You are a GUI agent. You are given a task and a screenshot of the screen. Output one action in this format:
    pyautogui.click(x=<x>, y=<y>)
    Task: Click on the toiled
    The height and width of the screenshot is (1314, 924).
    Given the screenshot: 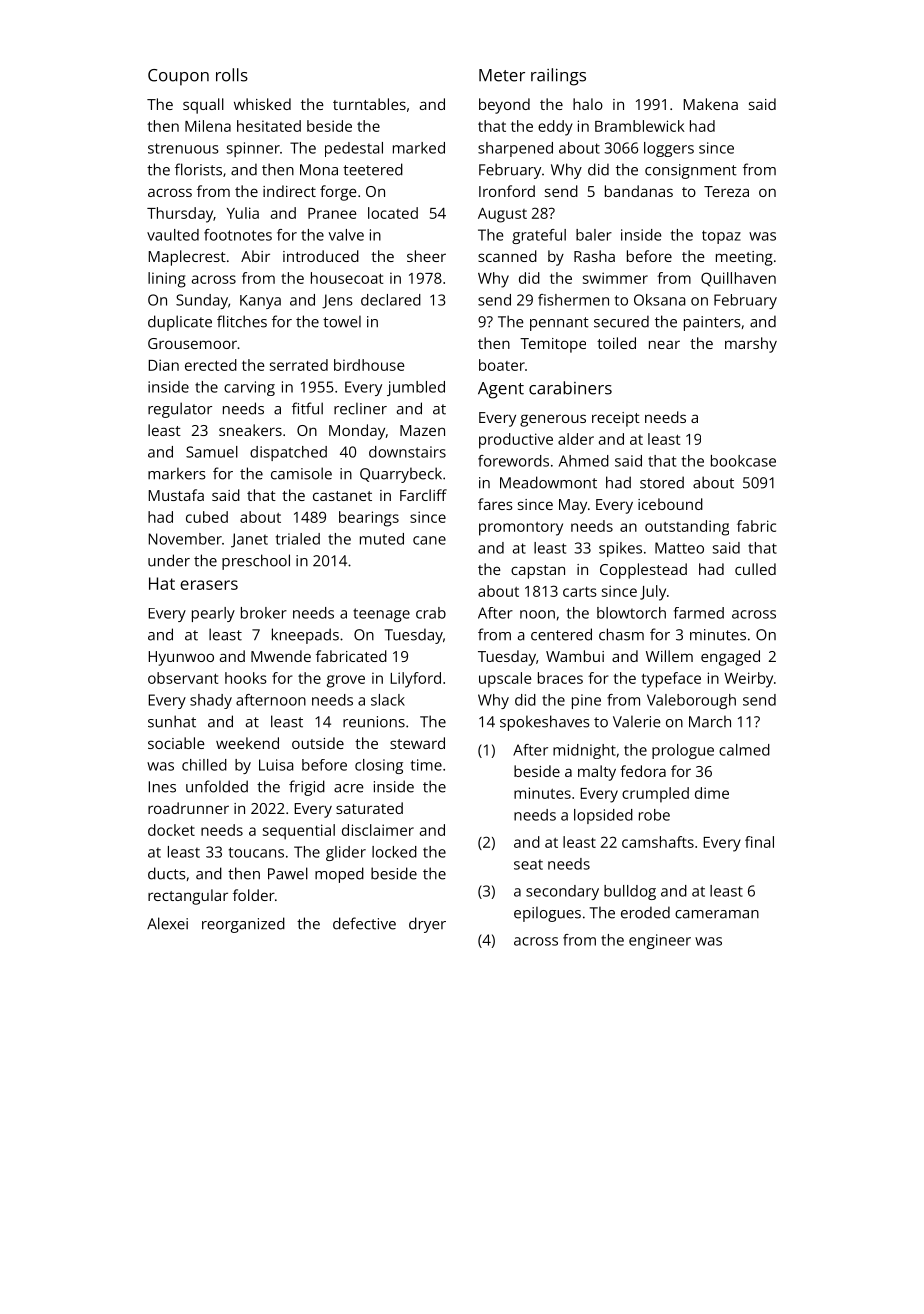 What is the action you would take?
    pyautogui.click(x=616, y=343)
